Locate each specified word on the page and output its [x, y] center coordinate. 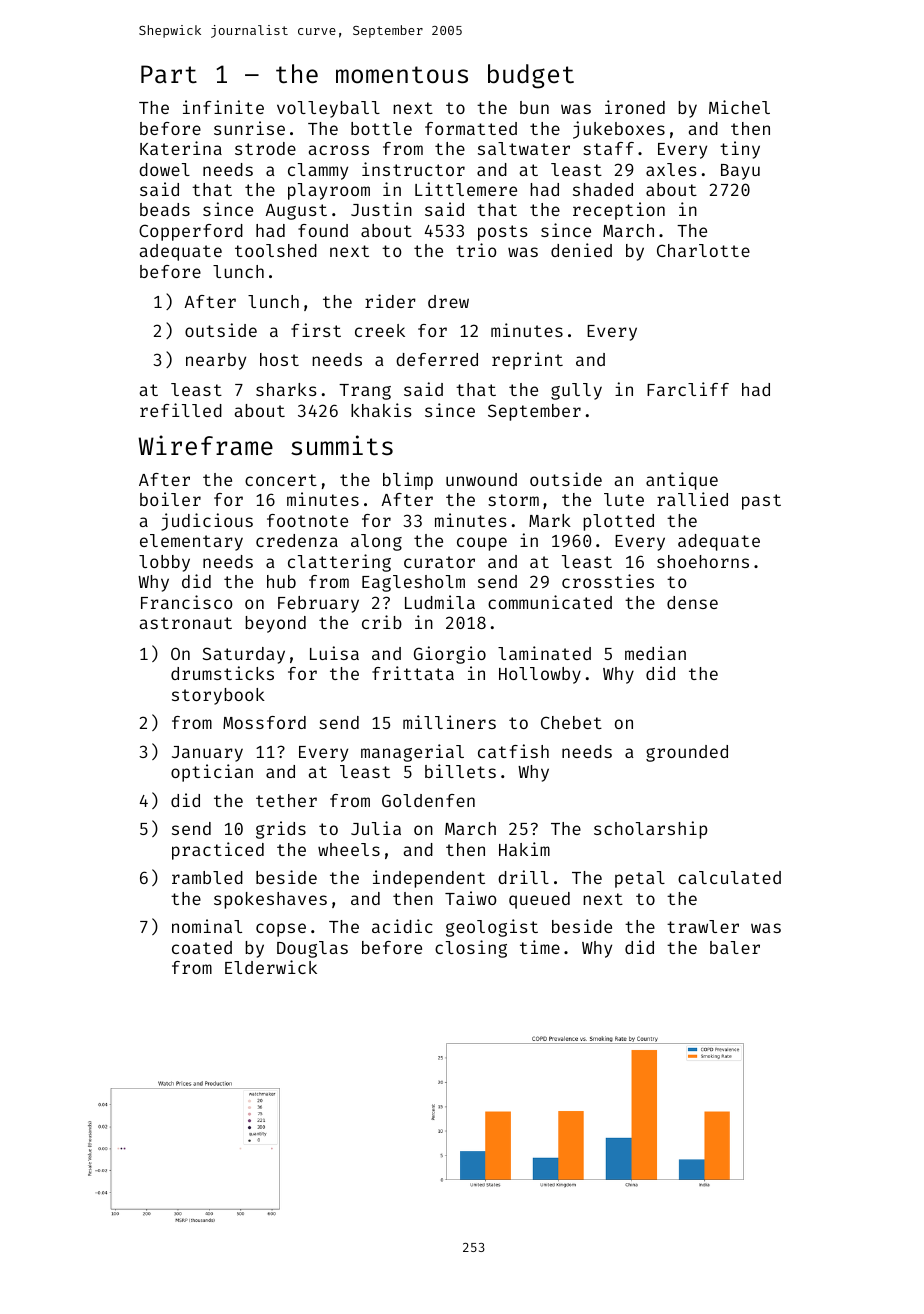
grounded [687, 753]
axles [671, 169]
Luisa [334, 653]
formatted [471, 128]
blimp [408, 481]
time [540, 947]
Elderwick [271, 967]
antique [682, 481]
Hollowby [540, 675]
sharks [286, 389]
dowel [164, 169]
